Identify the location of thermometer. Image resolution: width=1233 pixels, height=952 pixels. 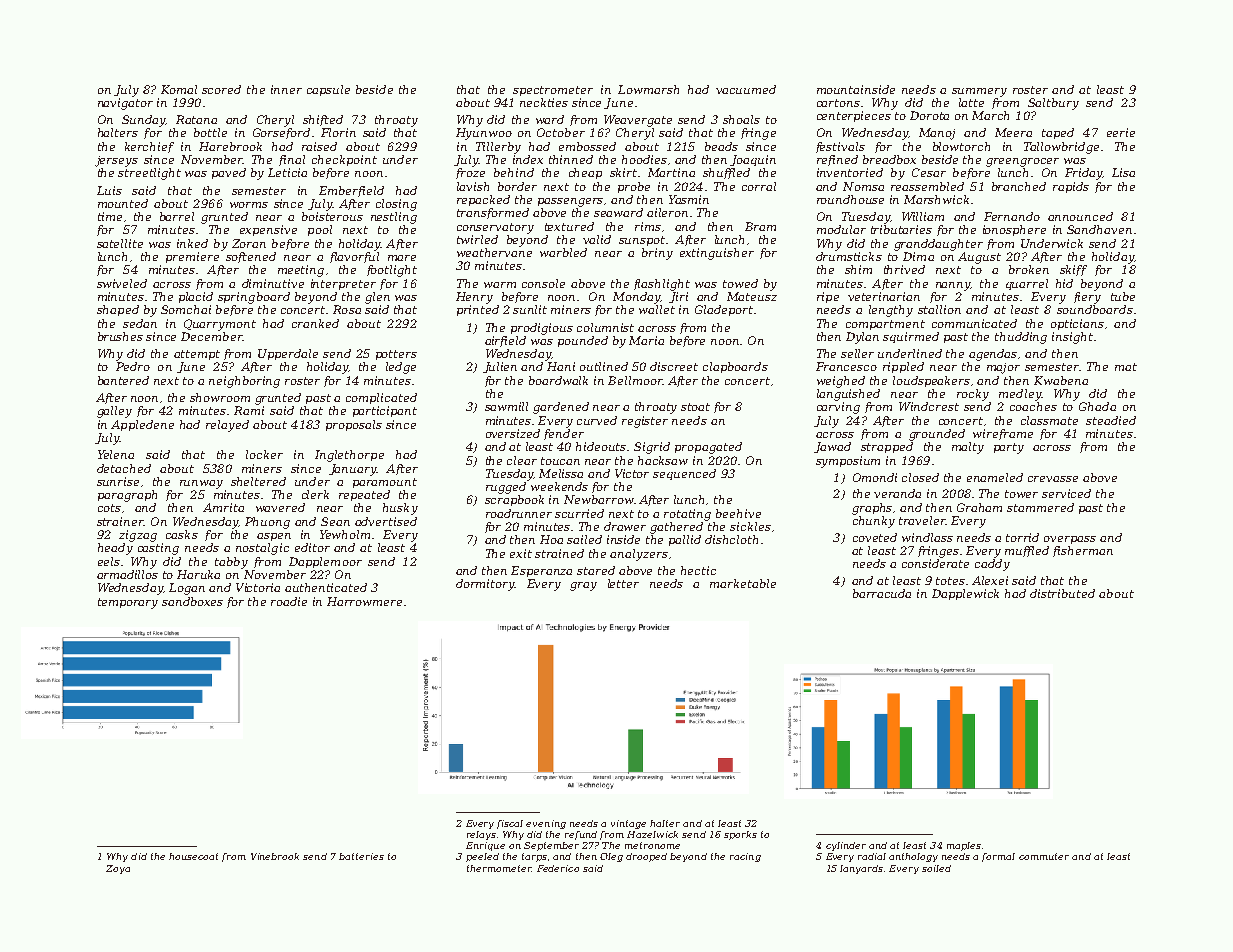
(499, 868).
